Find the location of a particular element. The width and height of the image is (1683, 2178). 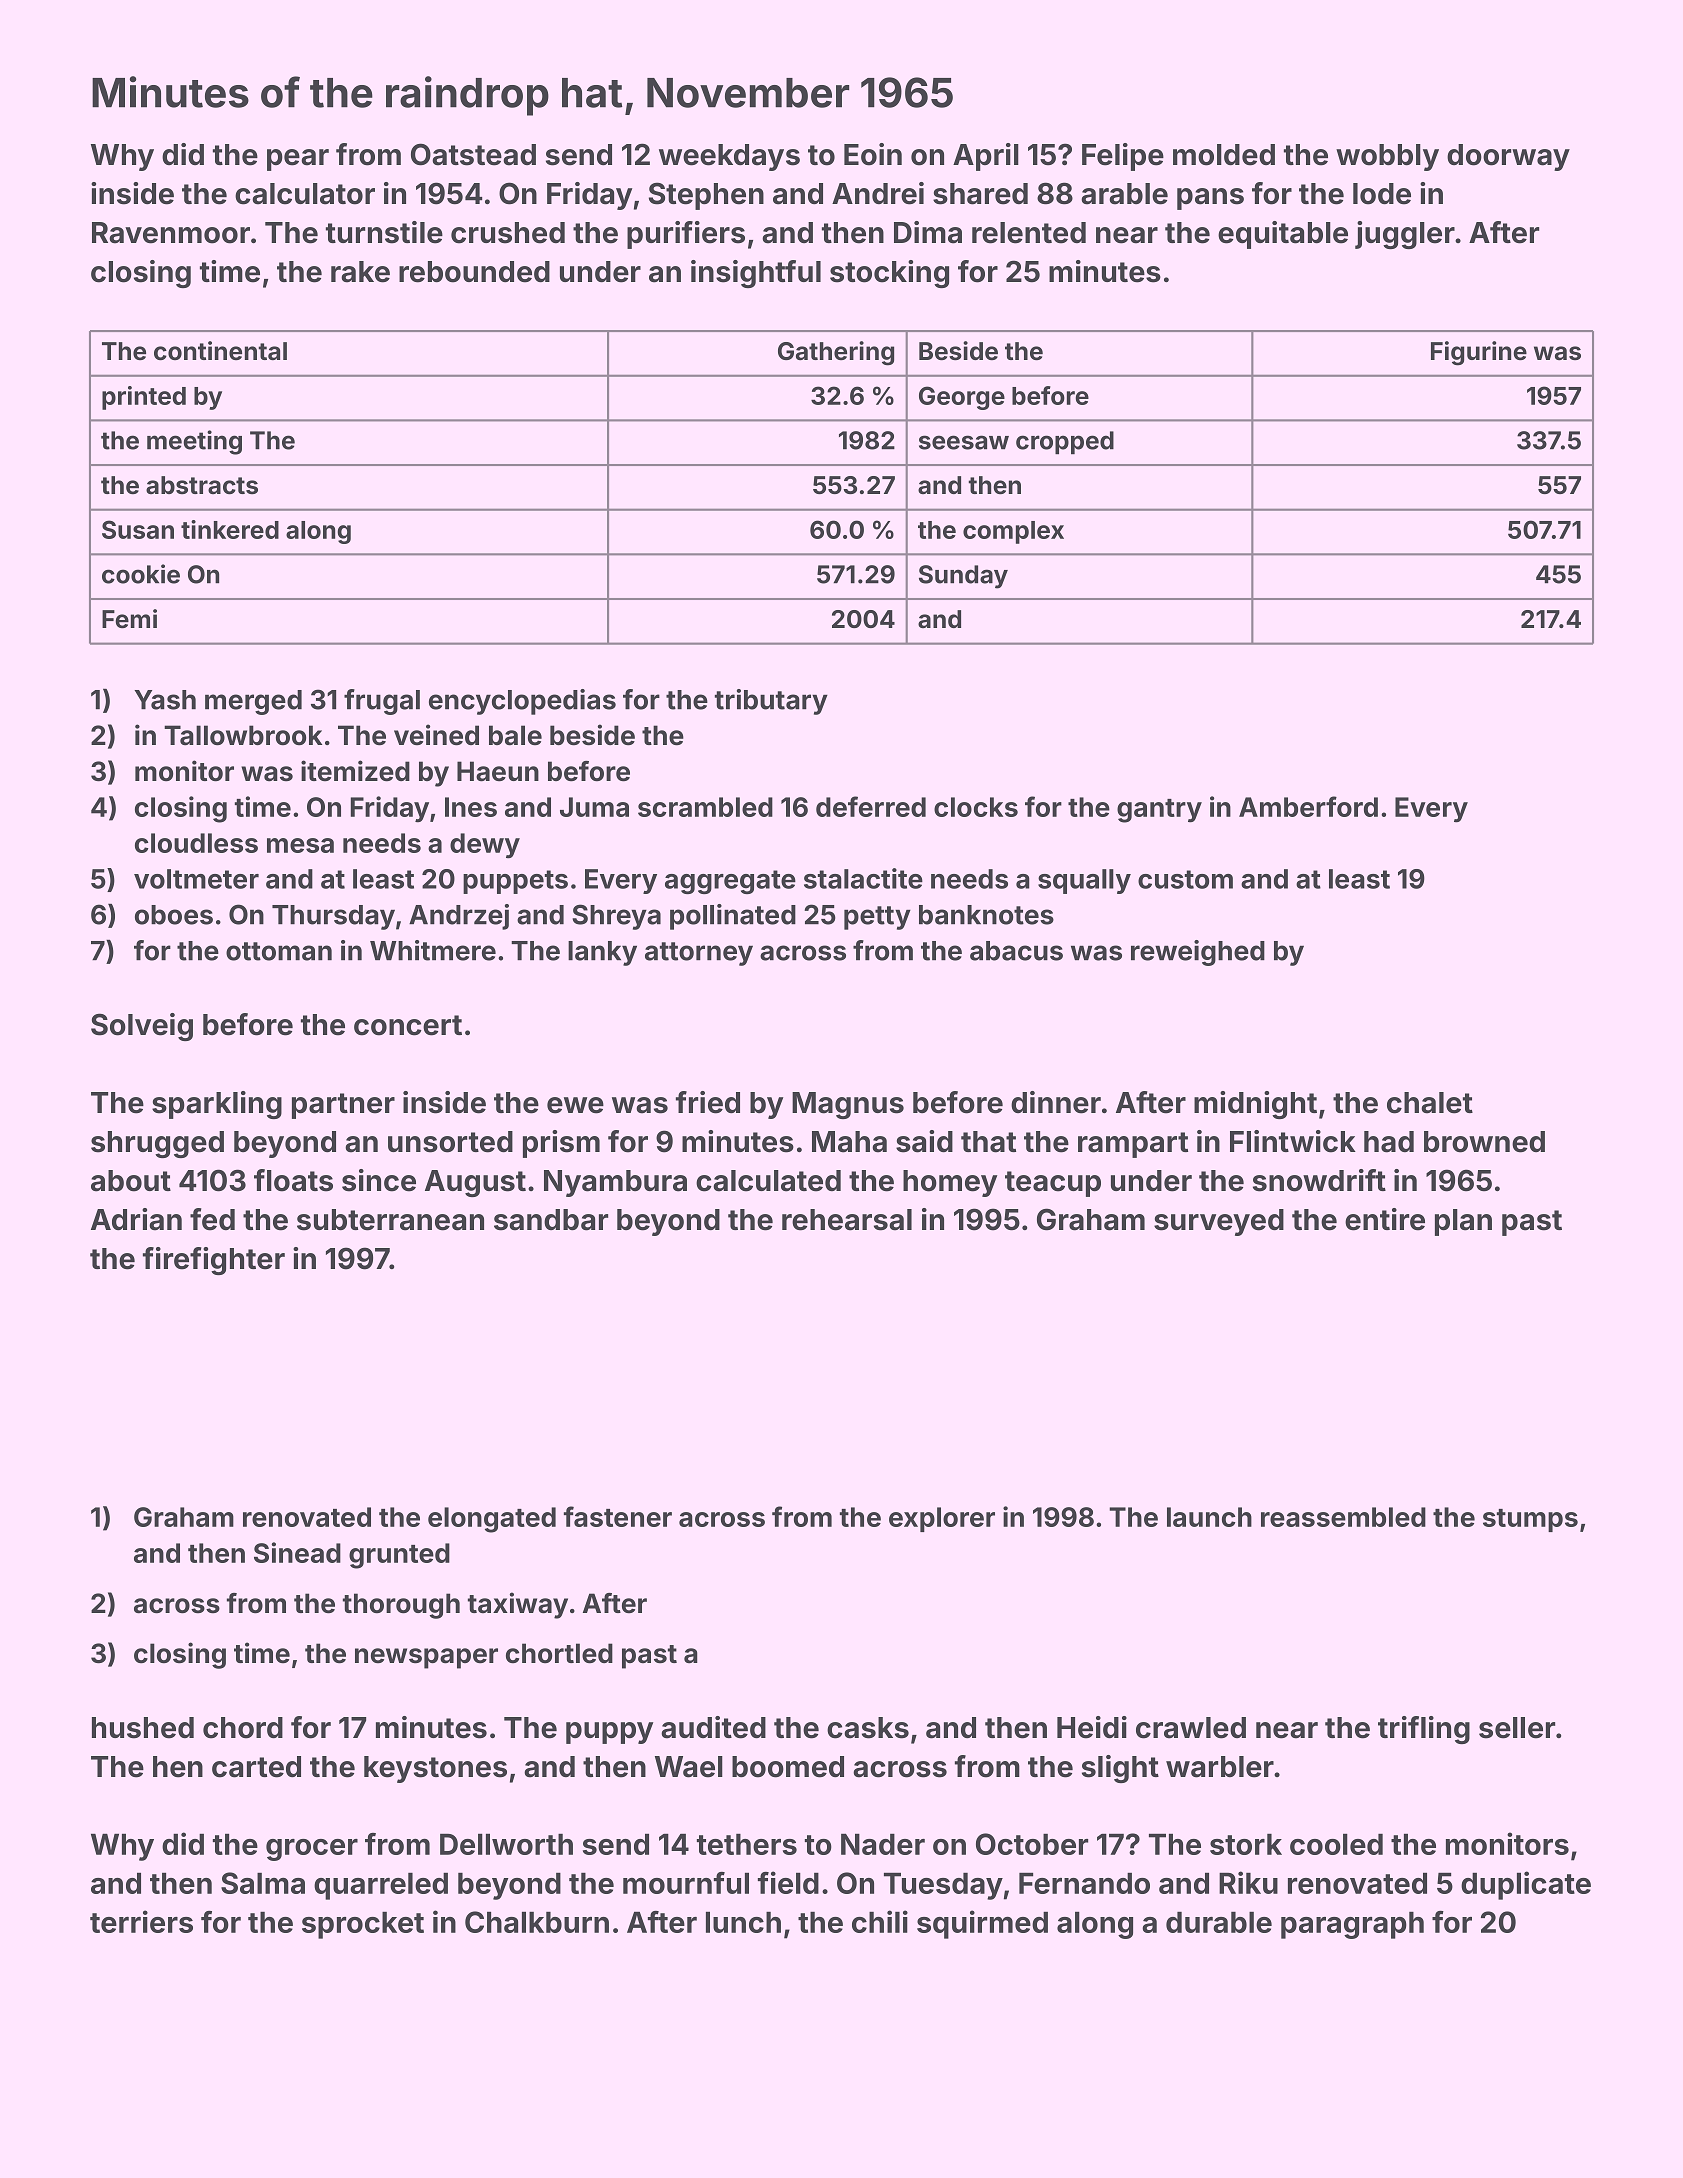

explorer is located at coordinates (942, 1519).
